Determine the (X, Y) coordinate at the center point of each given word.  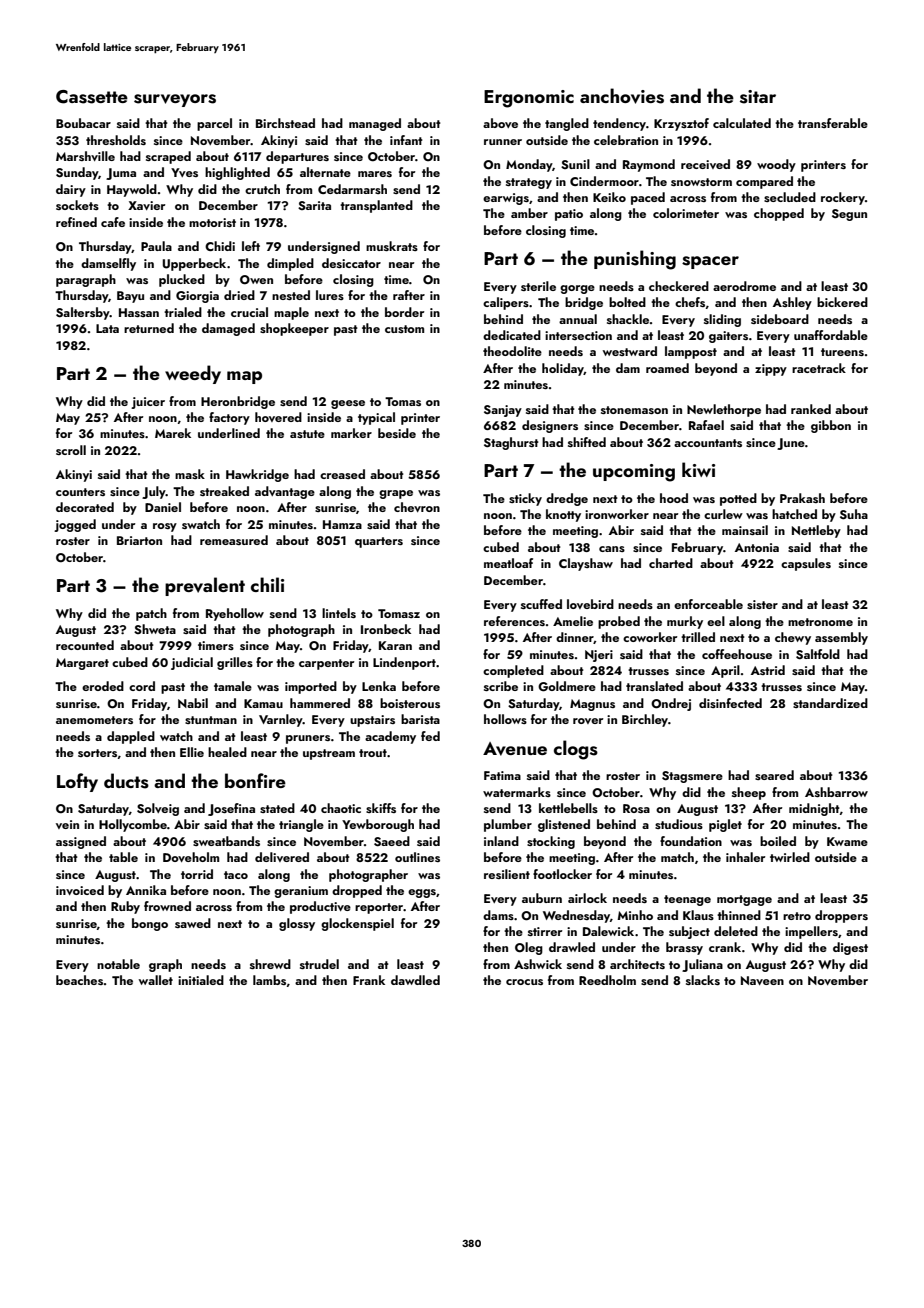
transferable (833, 123)
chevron (417, 507)
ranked (811, 409)
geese (348, 404)
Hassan (139, 312)
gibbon (831, 426)
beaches (80, 980)
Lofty (77, 782)
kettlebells (568, 808)
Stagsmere (692, 777)
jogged (75, 525)
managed (375, 124)
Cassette (92, 97)
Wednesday (576, 916)
